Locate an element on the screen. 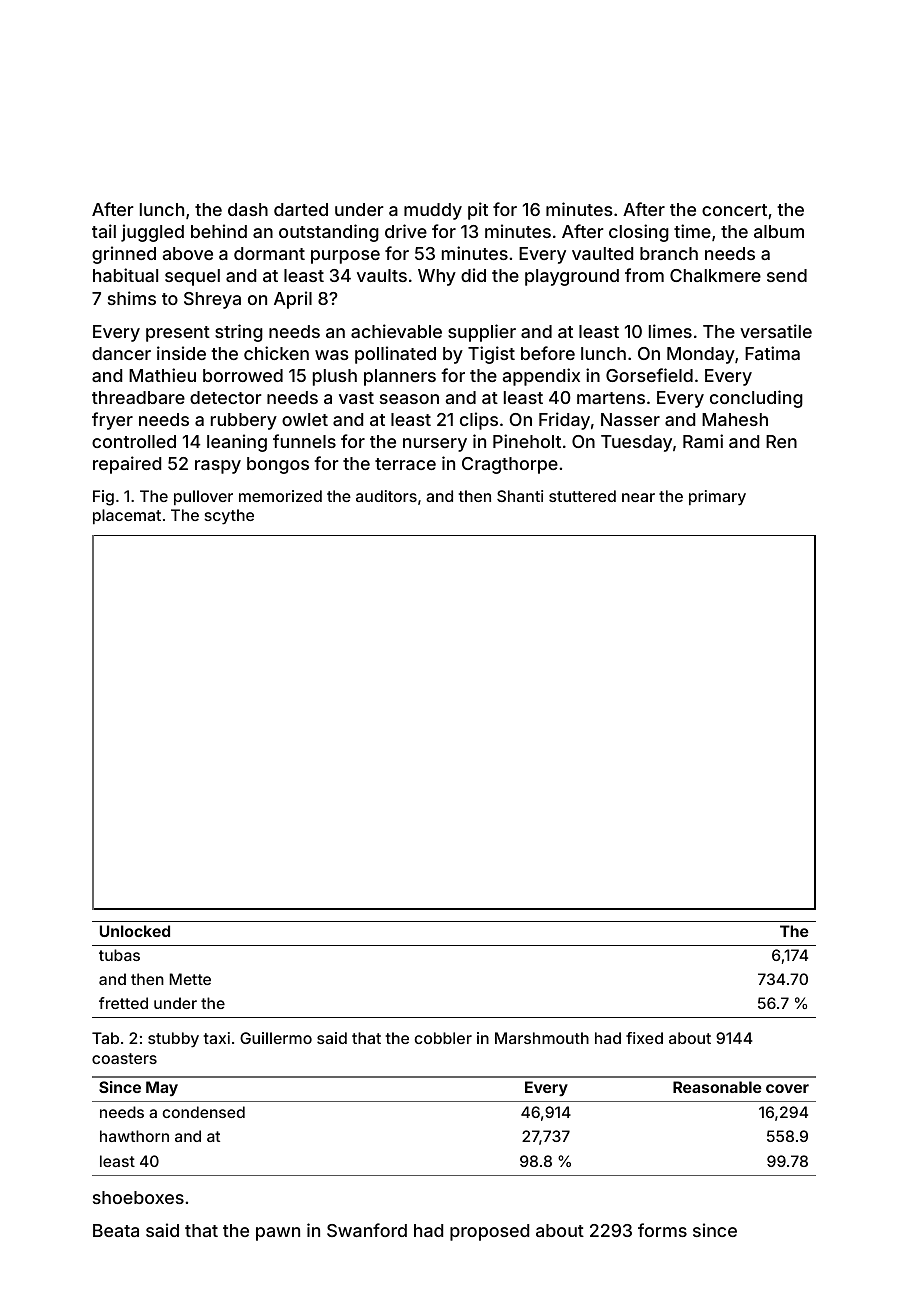 The image size is (908, 1316). cover is located at coordinates (787, 1088).
